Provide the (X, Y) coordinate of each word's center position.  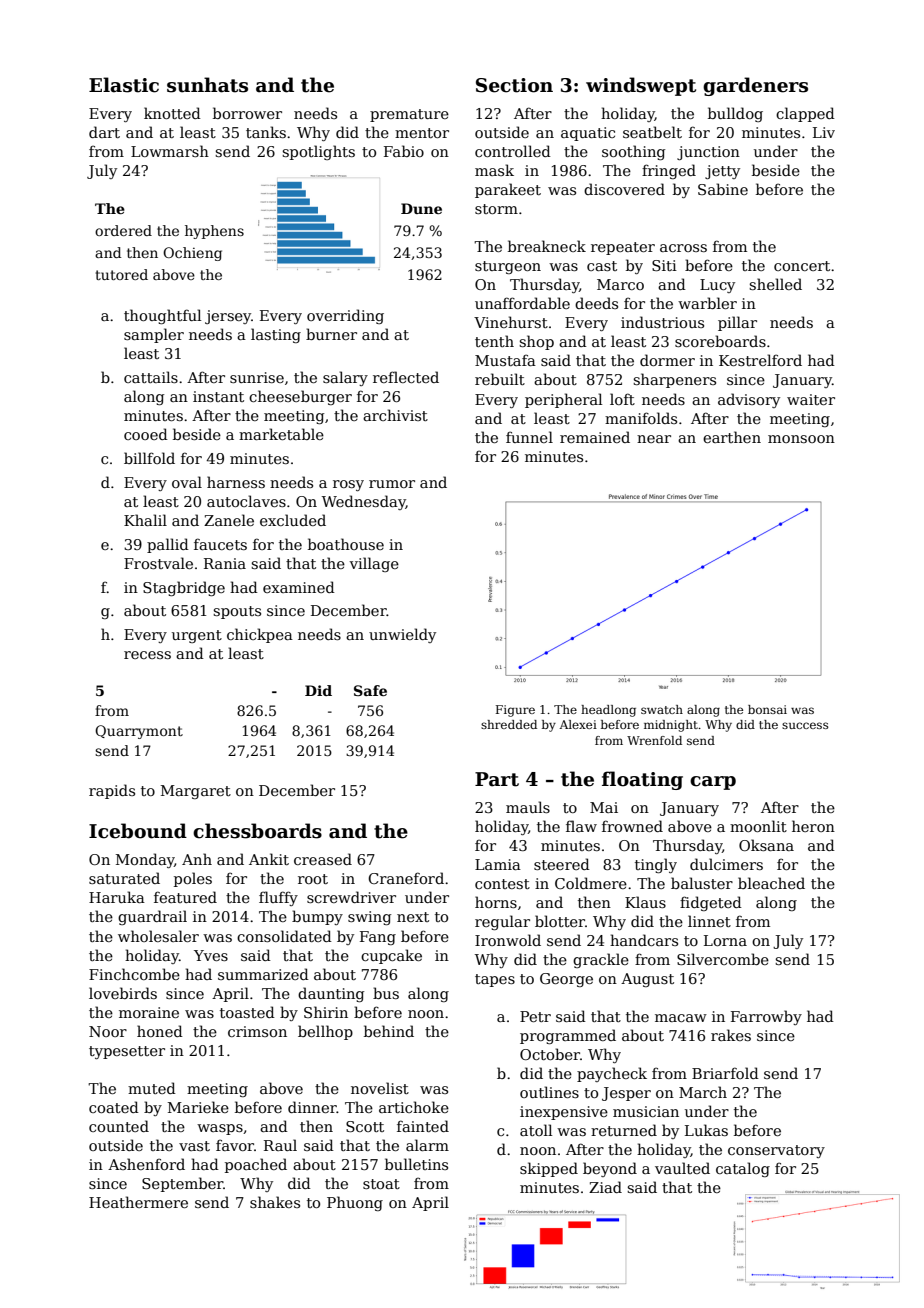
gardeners (755, 86)
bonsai (767, 709)
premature (409, 115)
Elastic (124, 85)
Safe (370, 690)
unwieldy (402, 635)
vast (194, 1146)
